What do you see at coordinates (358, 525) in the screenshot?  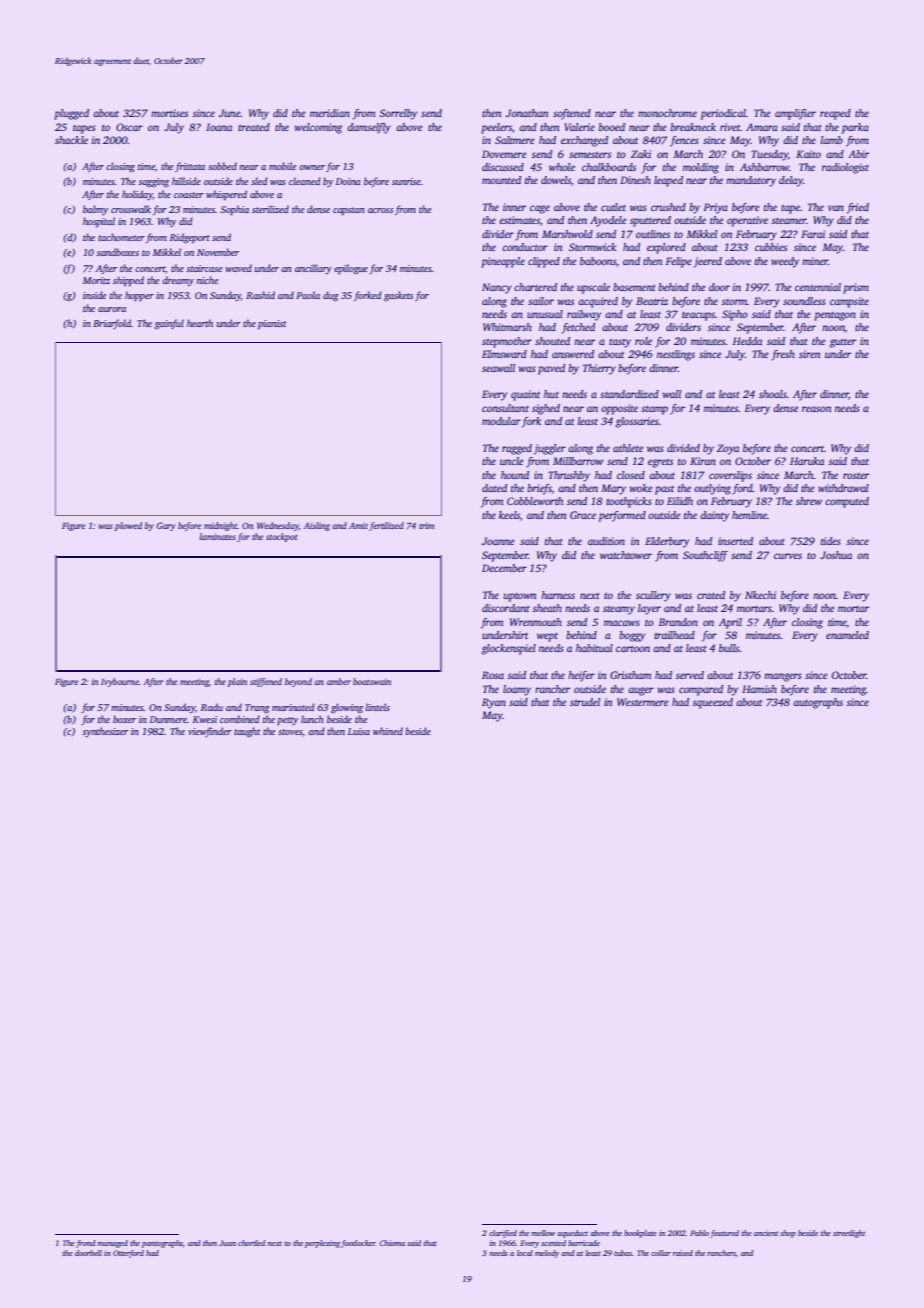 I see `Amit` at bounding box center [358, 525].
